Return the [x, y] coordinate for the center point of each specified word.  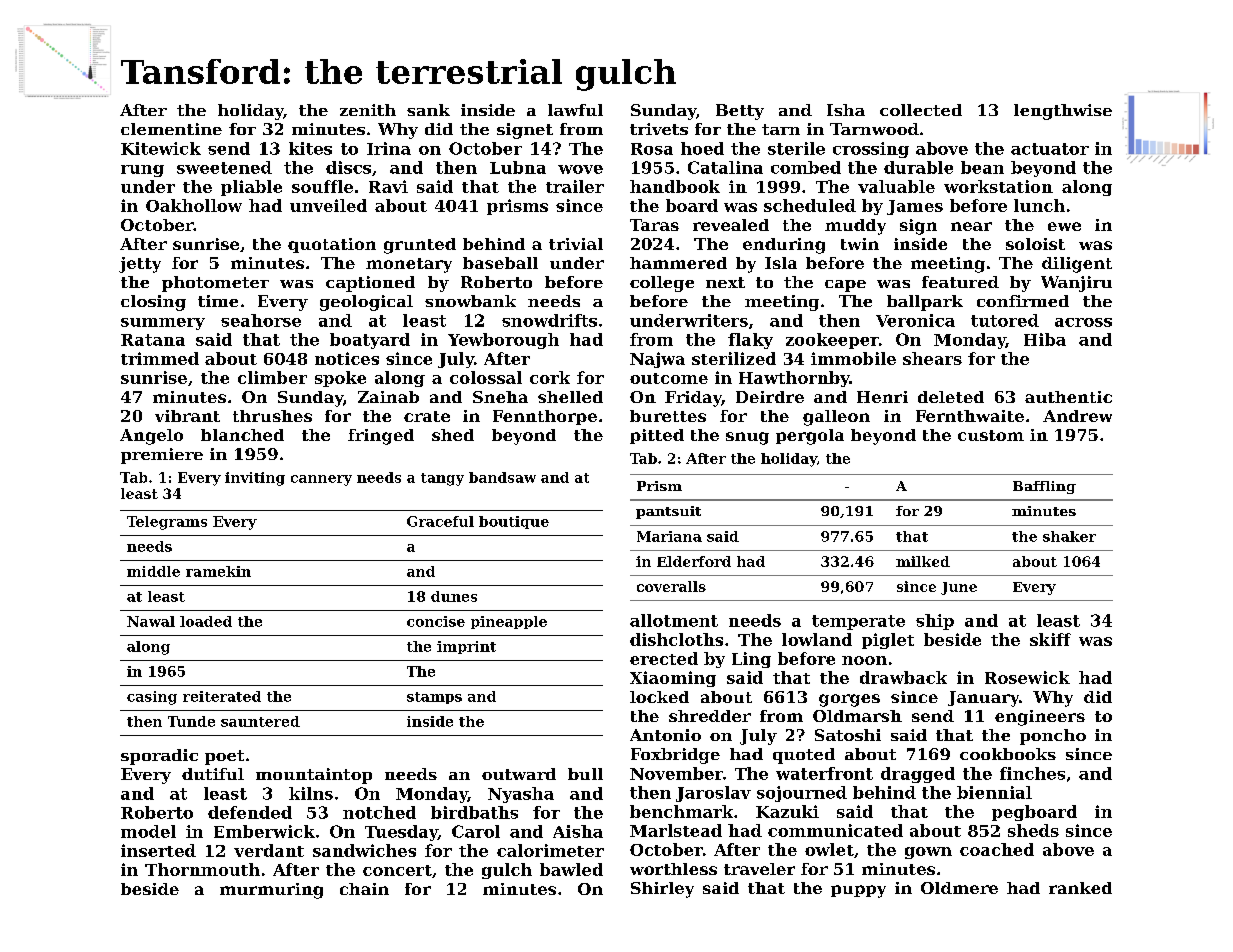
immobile [853, 358]
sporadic [159, 757]
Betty [740, 112]
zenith [368, 110]
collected [921, 110]
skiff [1050, 639]
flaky [750, 341]
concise [436, 621]
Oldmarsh [857, 716]
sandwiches [364, 850]
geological [366, 303]
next [725, 282]
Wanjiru [1076, 284]
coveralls [671, 586]
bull [585, 774]
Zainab [388, 397]
